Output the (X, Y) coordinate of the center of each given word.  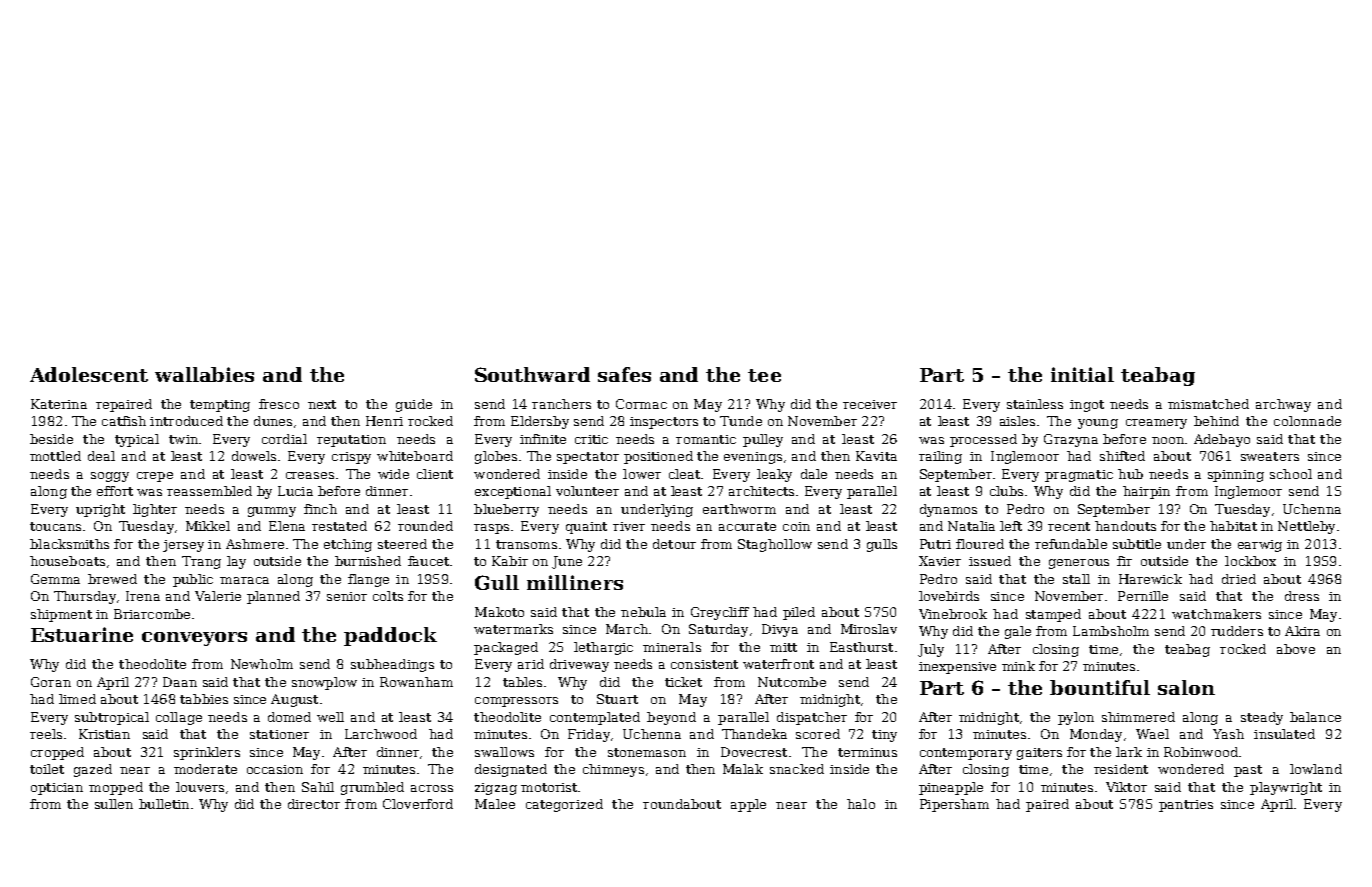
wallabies (204, 374)
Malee (495, 804)
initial (1082, 374)
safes (624, 374)
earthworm (739, 509)
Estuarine (82, 634)
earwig (1260, 546)
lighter (155, 510)
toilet (47, 769)
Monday (1096, 735)
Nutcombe (792, 682)
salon (1186, 687)
